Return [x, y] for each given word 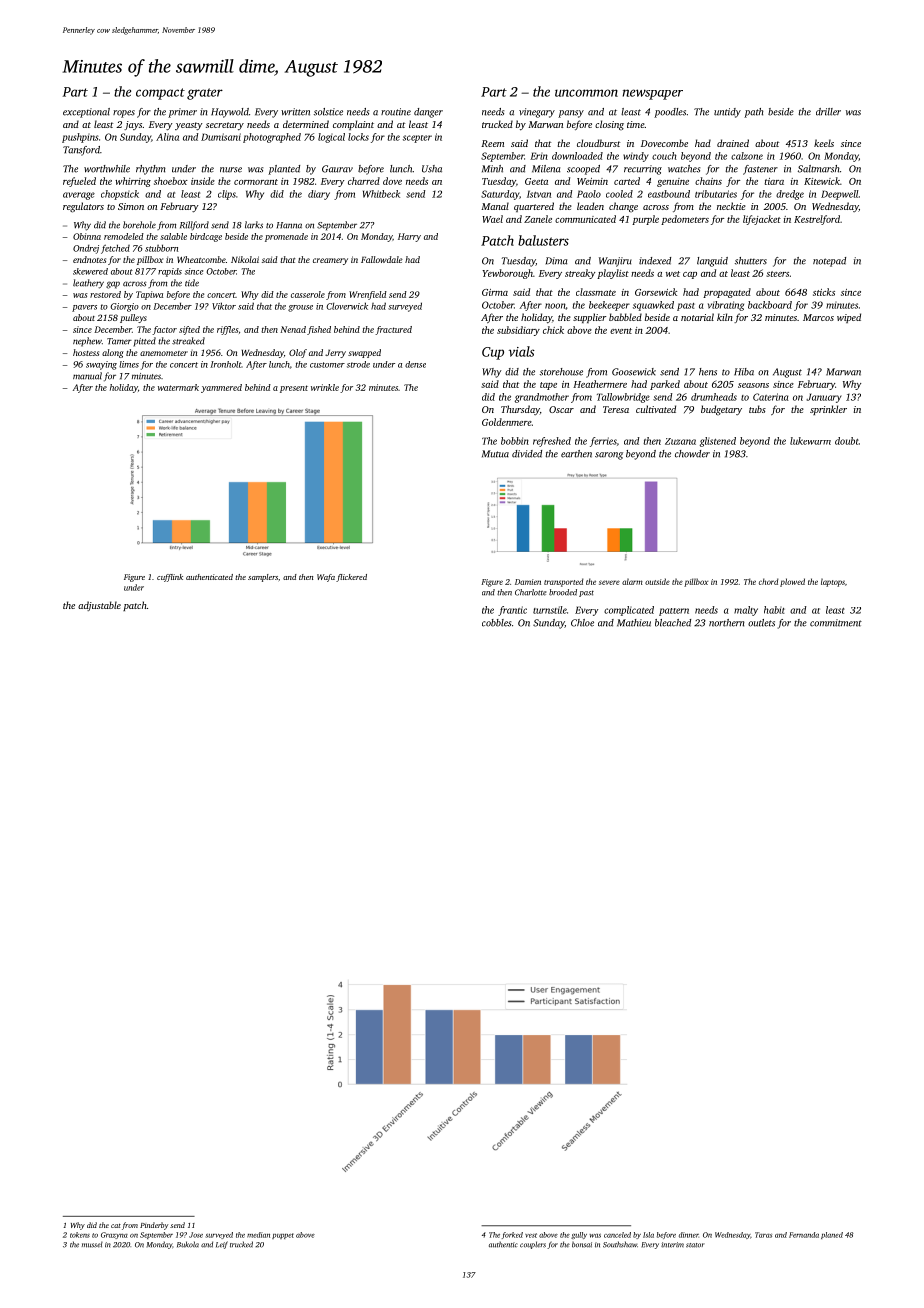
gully [579, 1235]
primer [182, 113]
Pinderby [154, 1226]
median [258, 1235]
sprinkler [828, 410]
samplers [263, 578]
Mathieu [634, 623]
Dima [556, 261]
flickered [351, 578]
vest [531, 1235]
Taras [763, 1235]
